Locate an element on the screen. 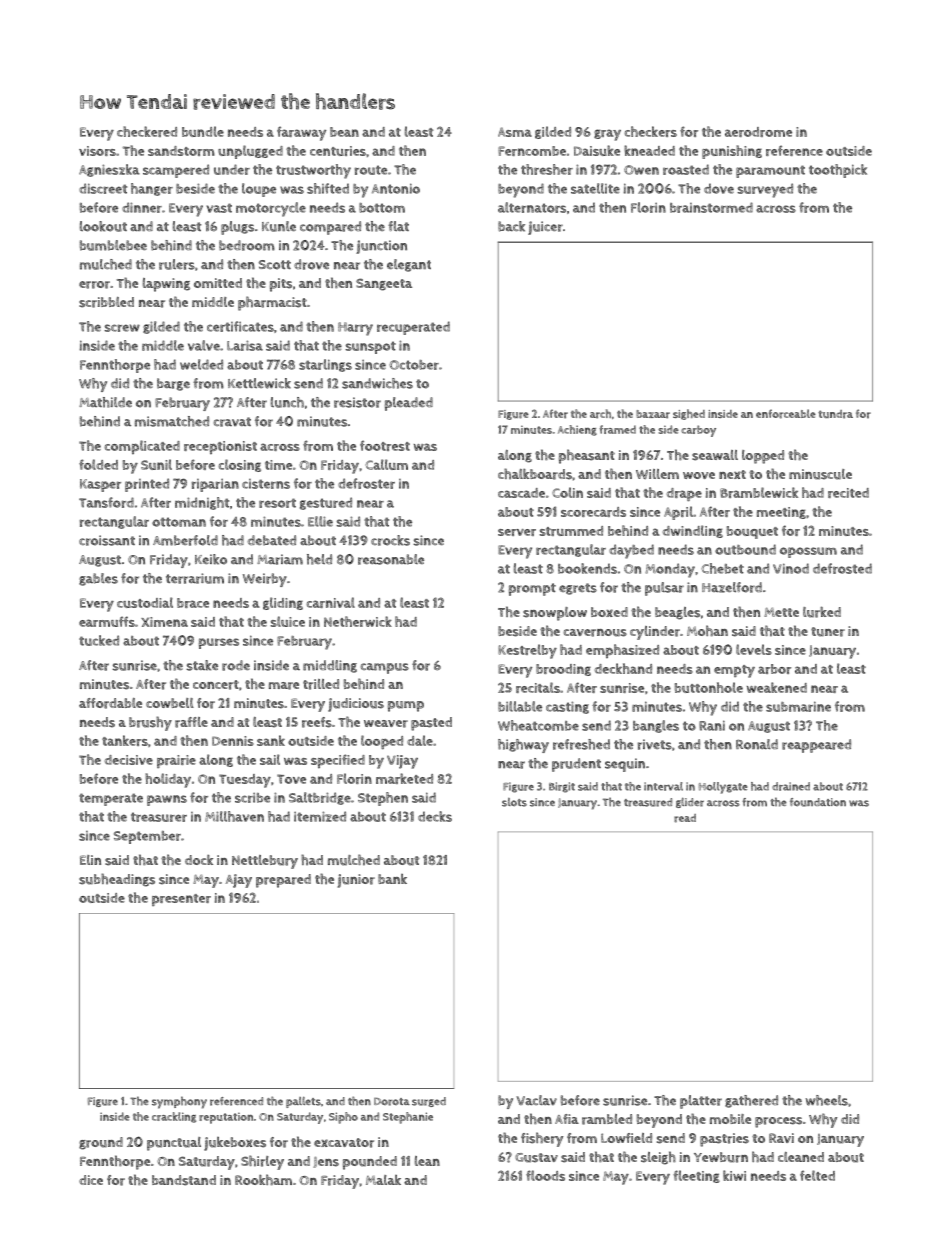 This screenshot has width=952, height=1233. Vaclav is located at coordinates (536, 1100).
